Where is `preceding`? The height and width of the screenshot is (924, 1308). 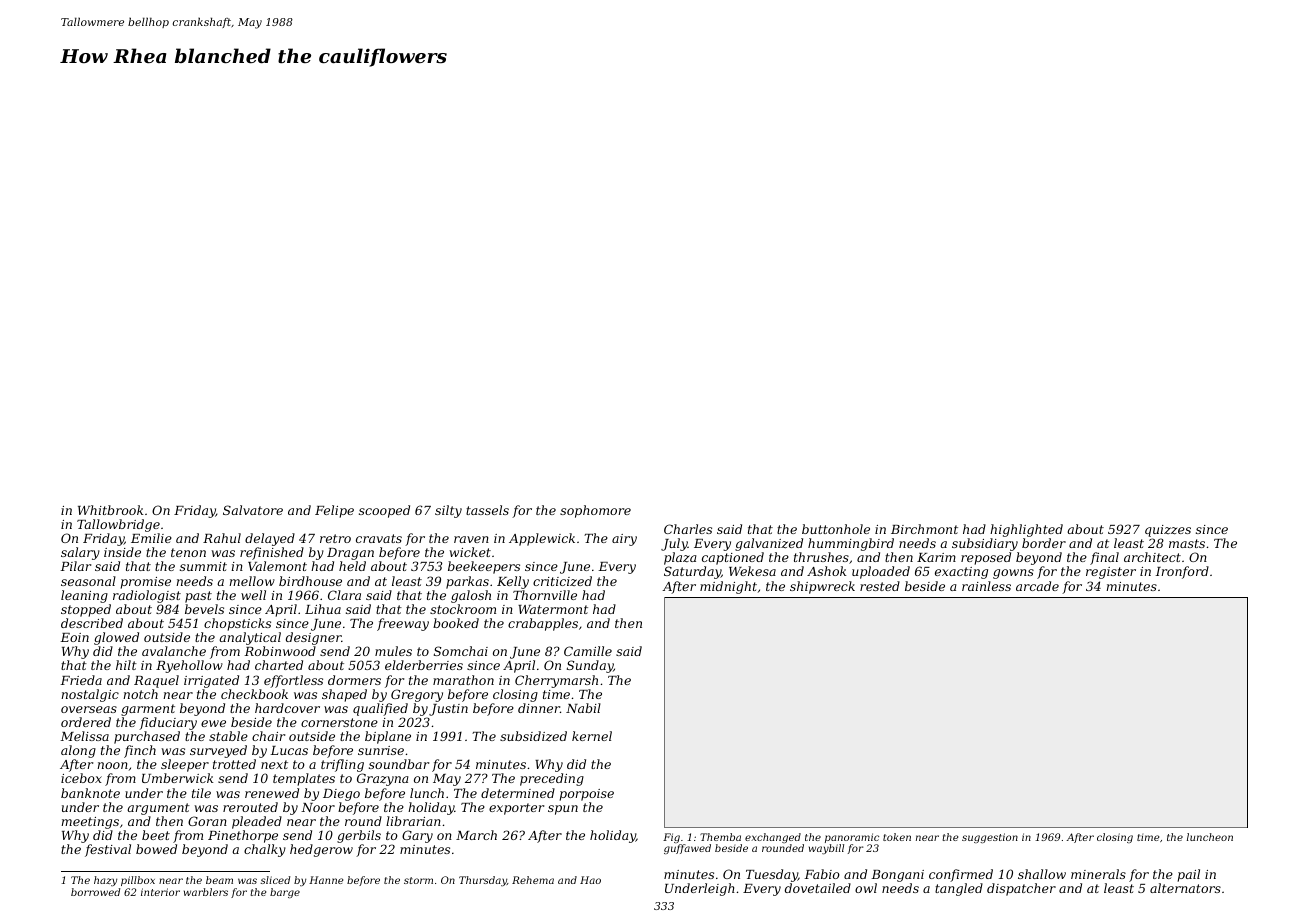 preceding is located at coordinates (552, 780).
